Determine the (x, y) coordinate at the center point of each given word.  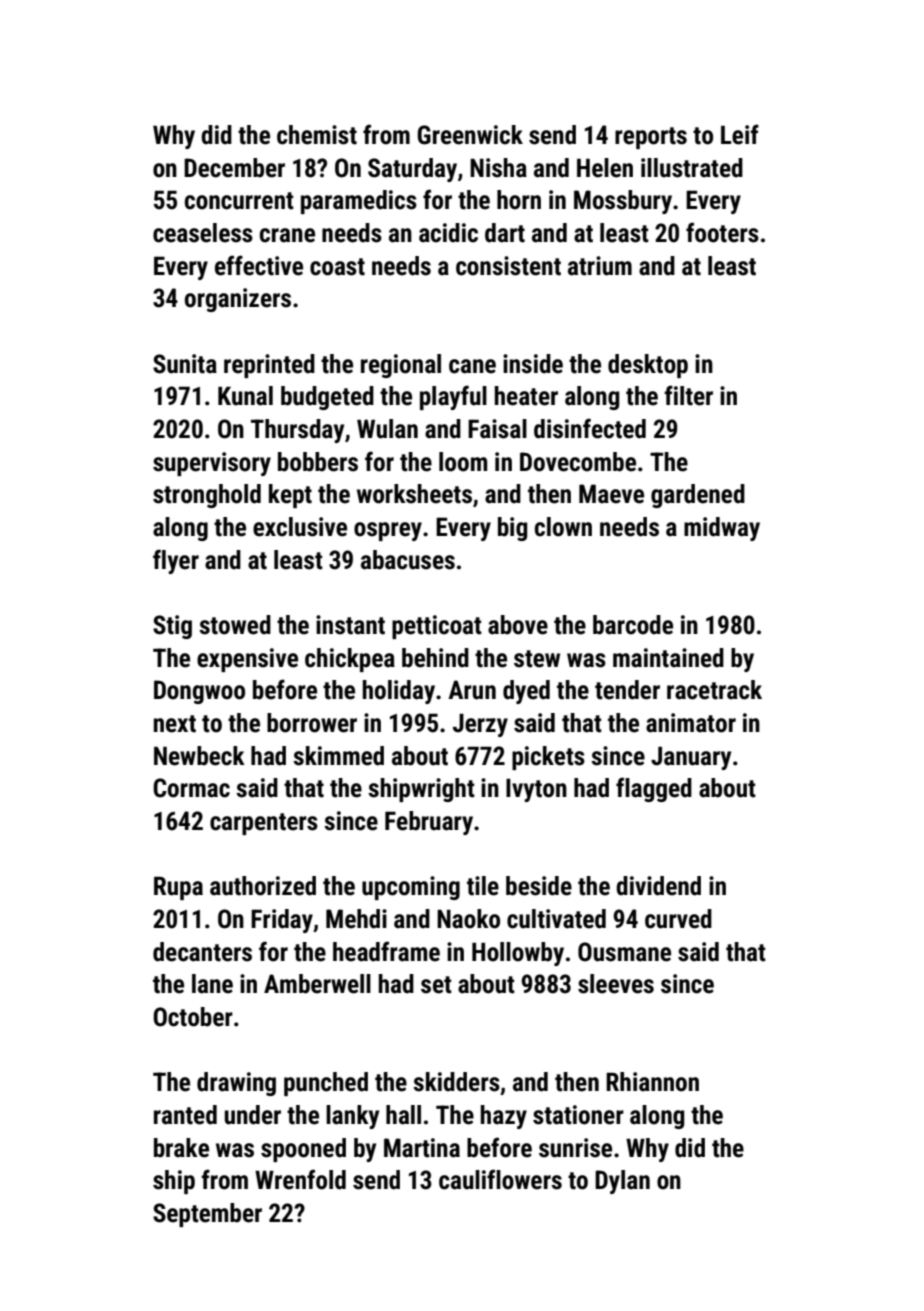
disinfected (590, 428)
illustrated (692, 168)
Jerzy (480, 725)
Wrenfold (300, 1179)
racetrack (714, 690)
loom (463, 462)
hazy (504, 1117)
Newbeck (199, 756)
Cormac (191, 788)
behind (435, 658)
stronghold (207, 496)
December (234, 168)
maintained (668, 658)
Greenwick (470, 135)
